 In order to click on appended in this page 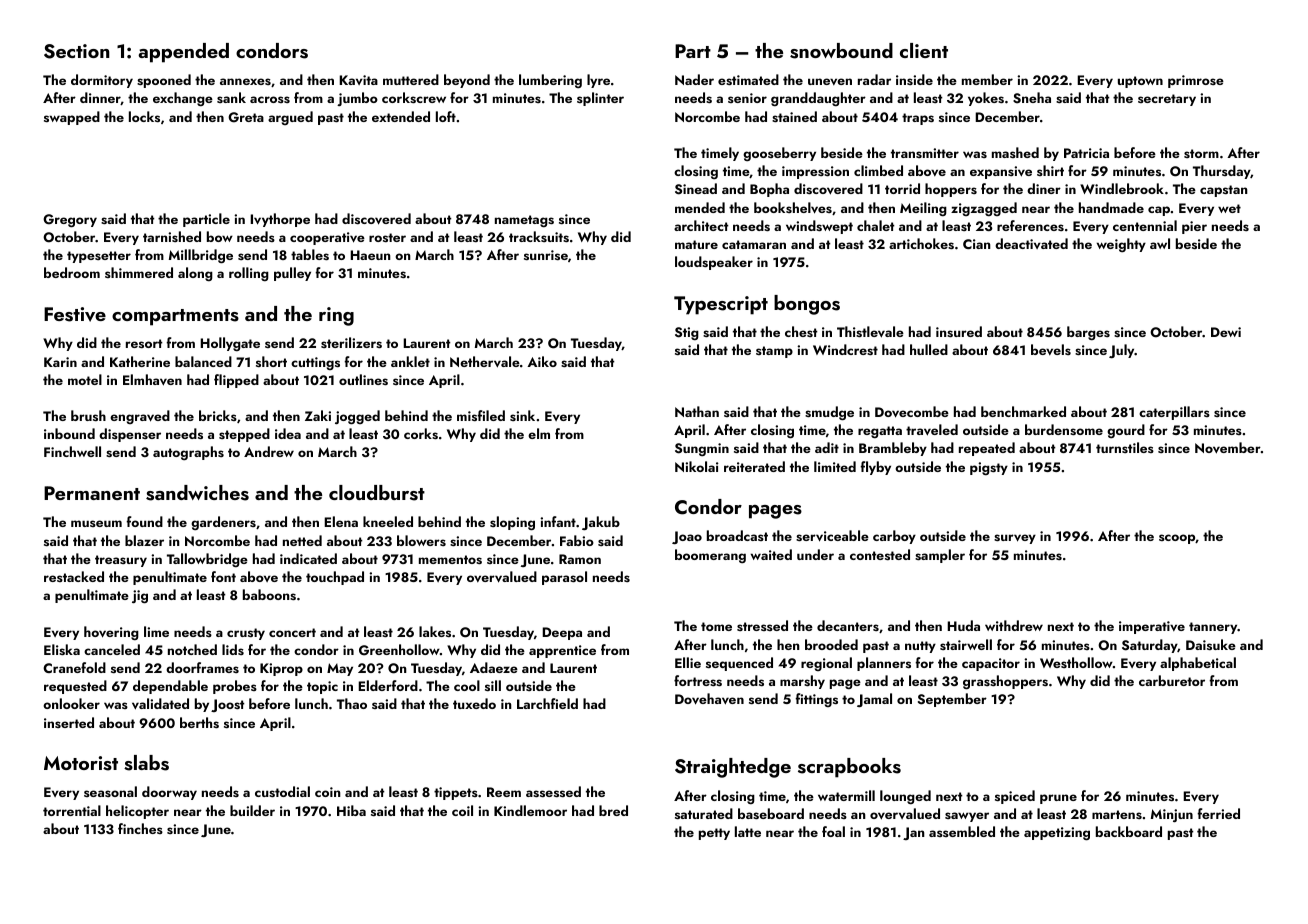, I will do `click(183, 53)`.
